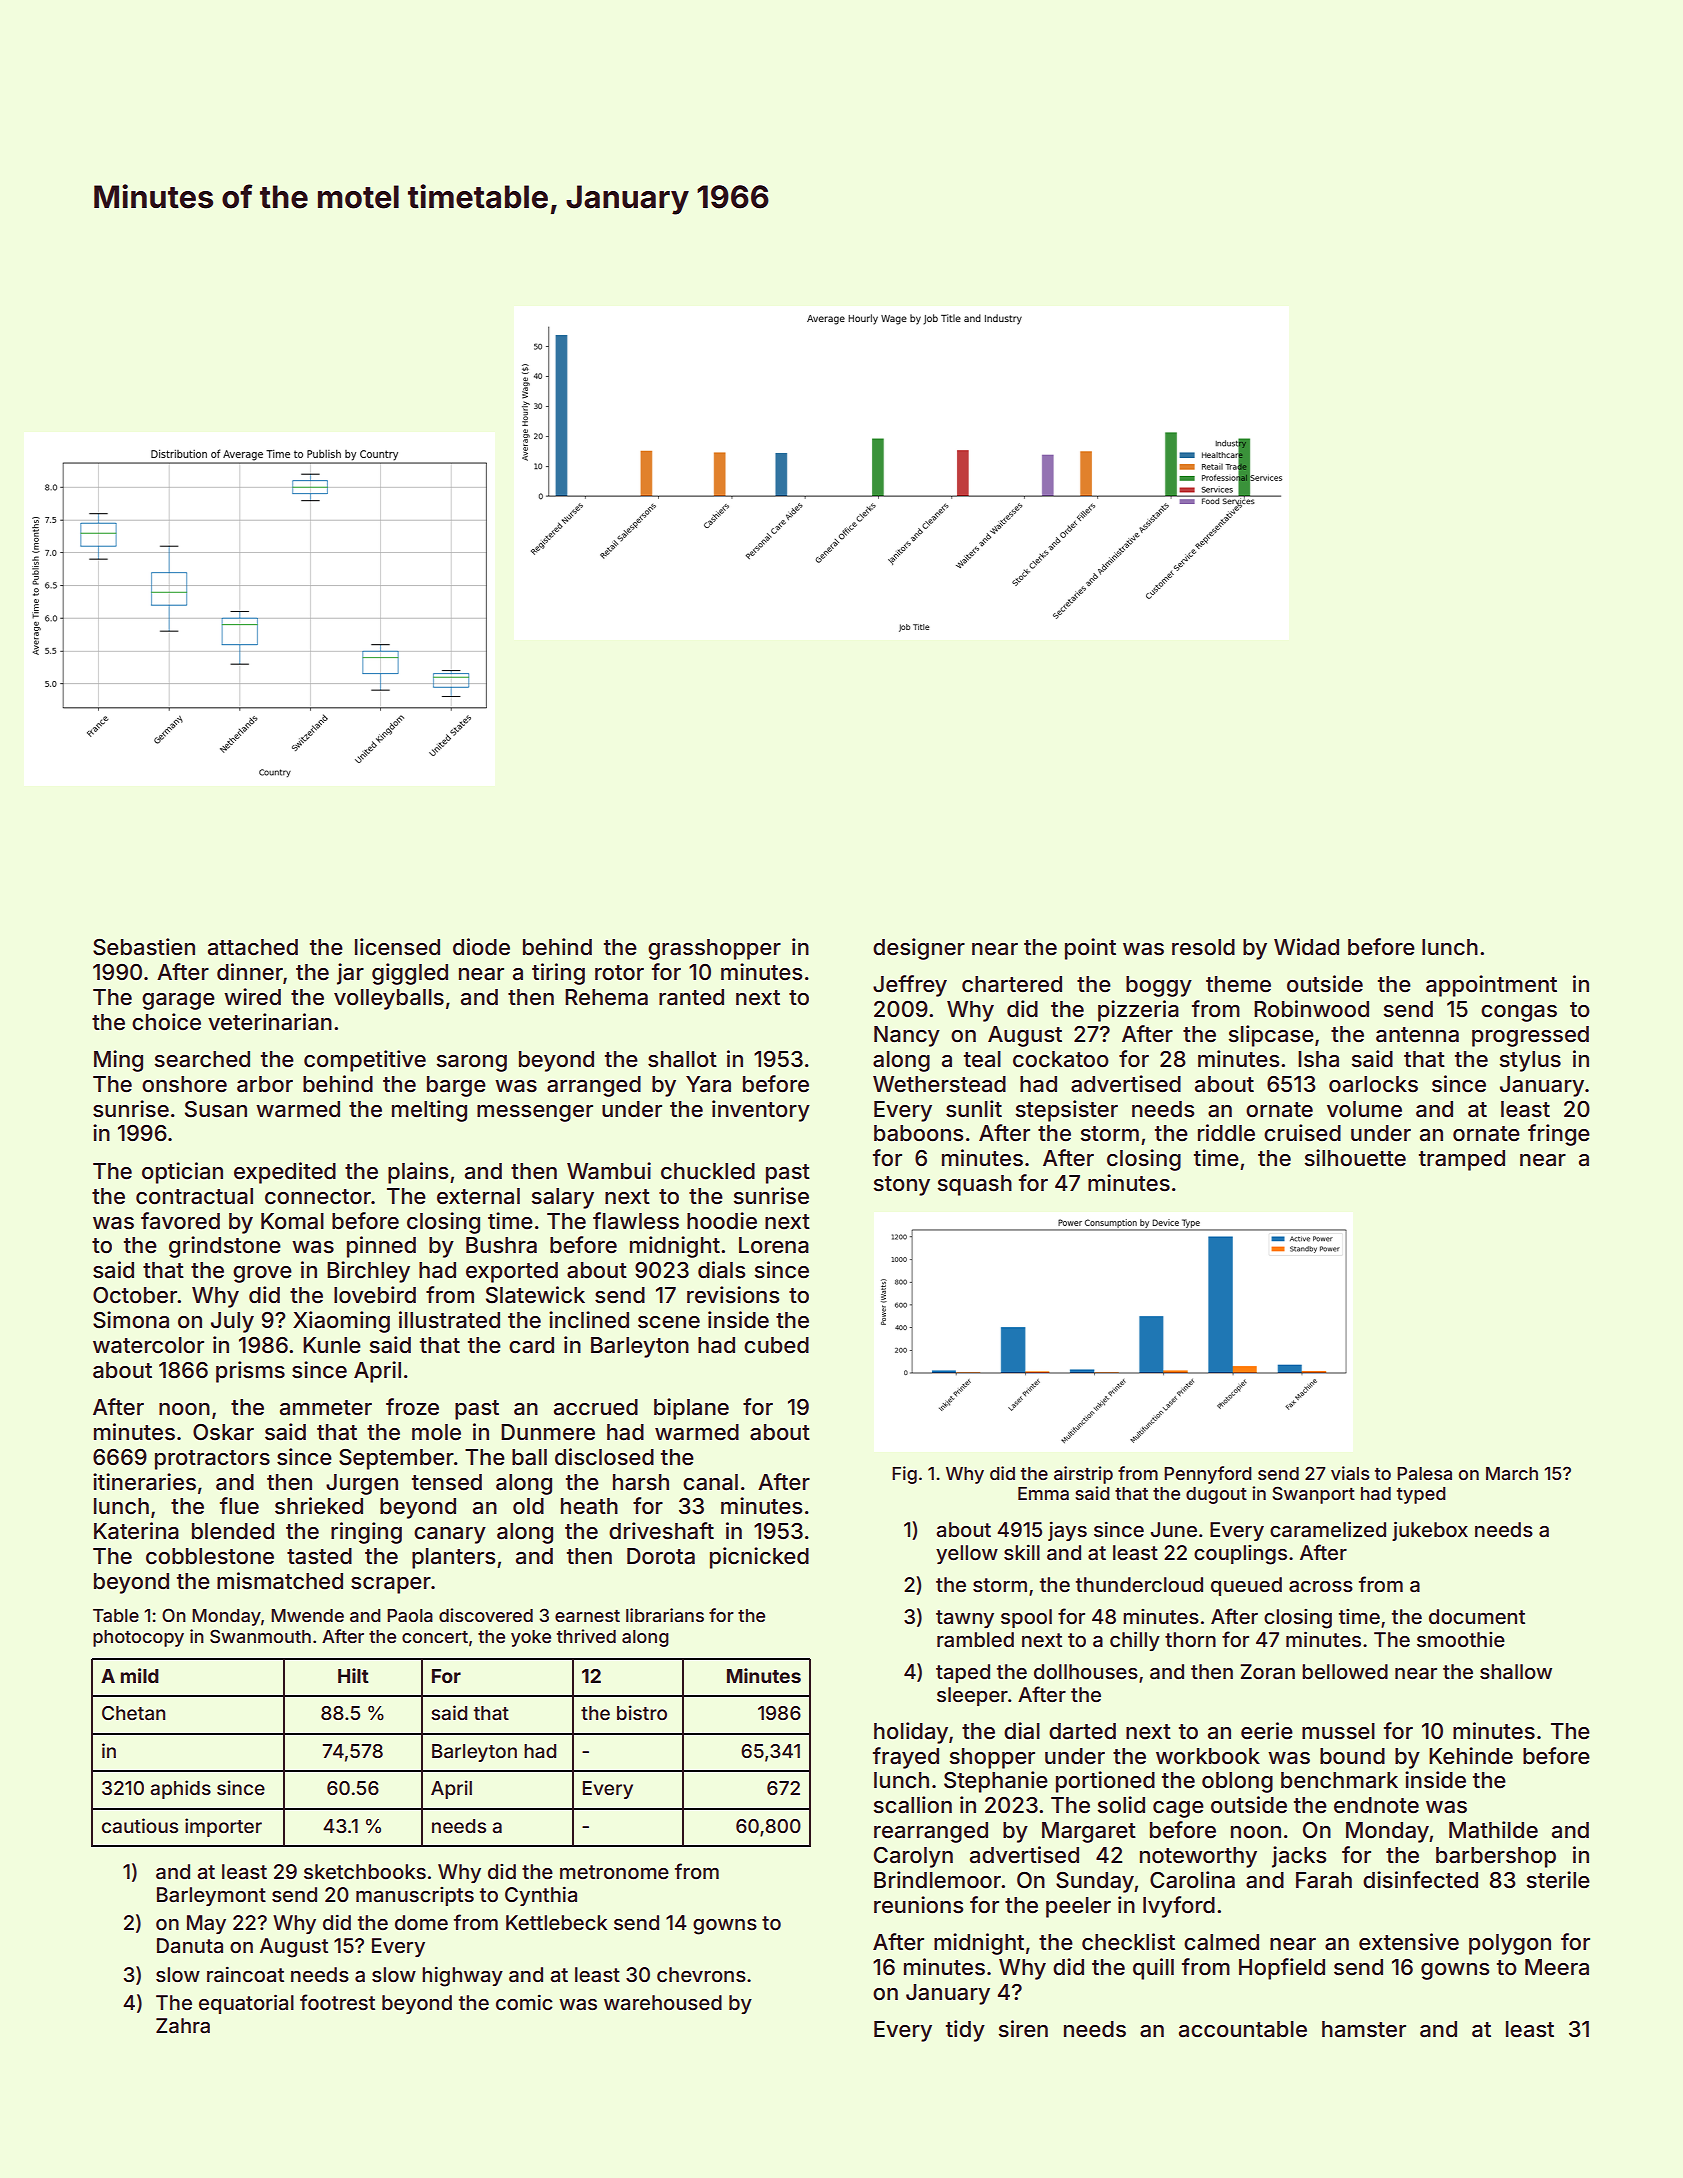 The height and width of the screenshot is (2178, 1683). What do you see at coordinates (1350, 1473) in the screenshot?
I see `vials` at bounding box center [1350, 1473].
